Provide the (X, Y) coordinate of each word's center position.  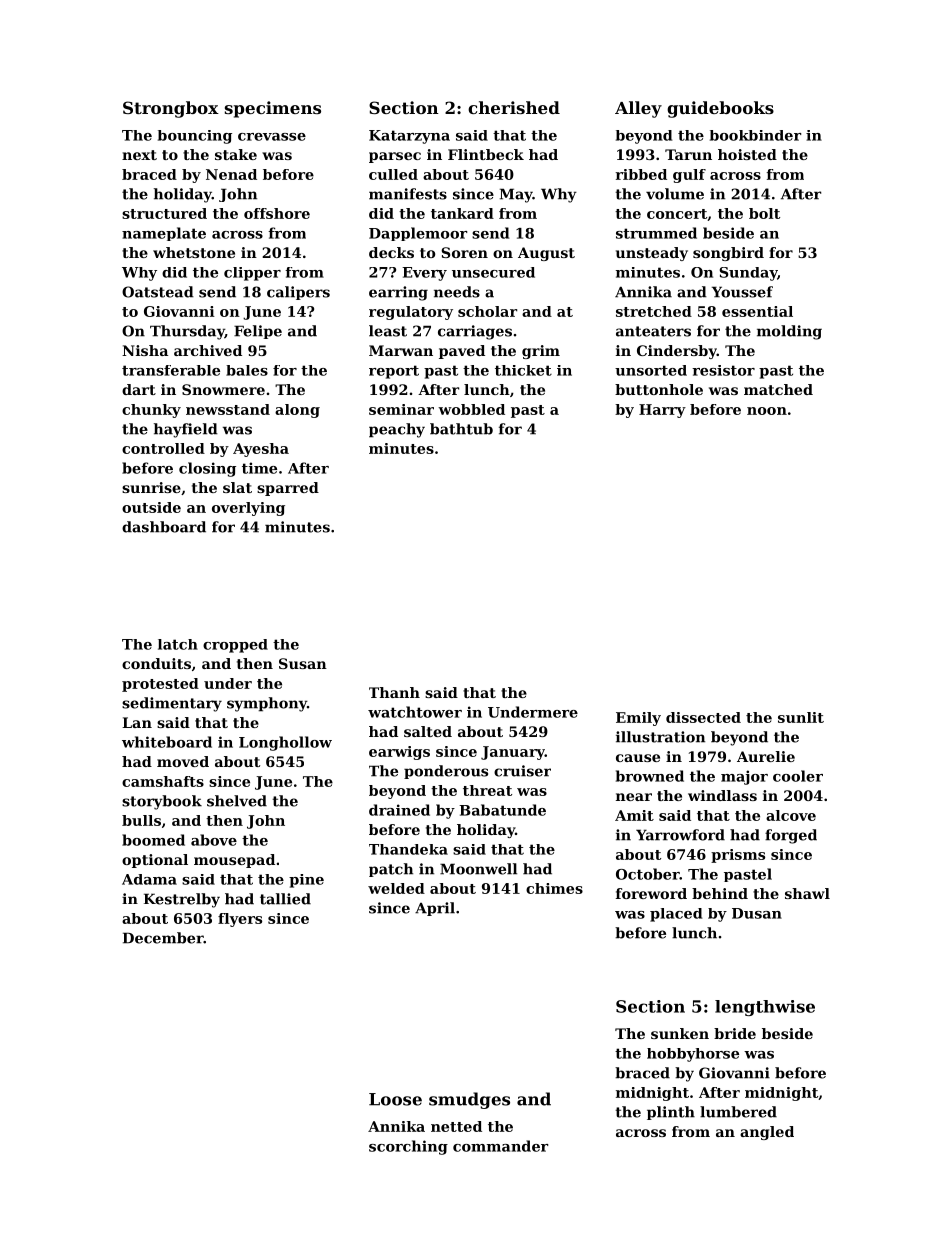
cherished (514, 107)
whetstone (194, 252)
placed (676, 915)
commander (500, 1146)
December (163, 938)
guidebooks (720, 109)
